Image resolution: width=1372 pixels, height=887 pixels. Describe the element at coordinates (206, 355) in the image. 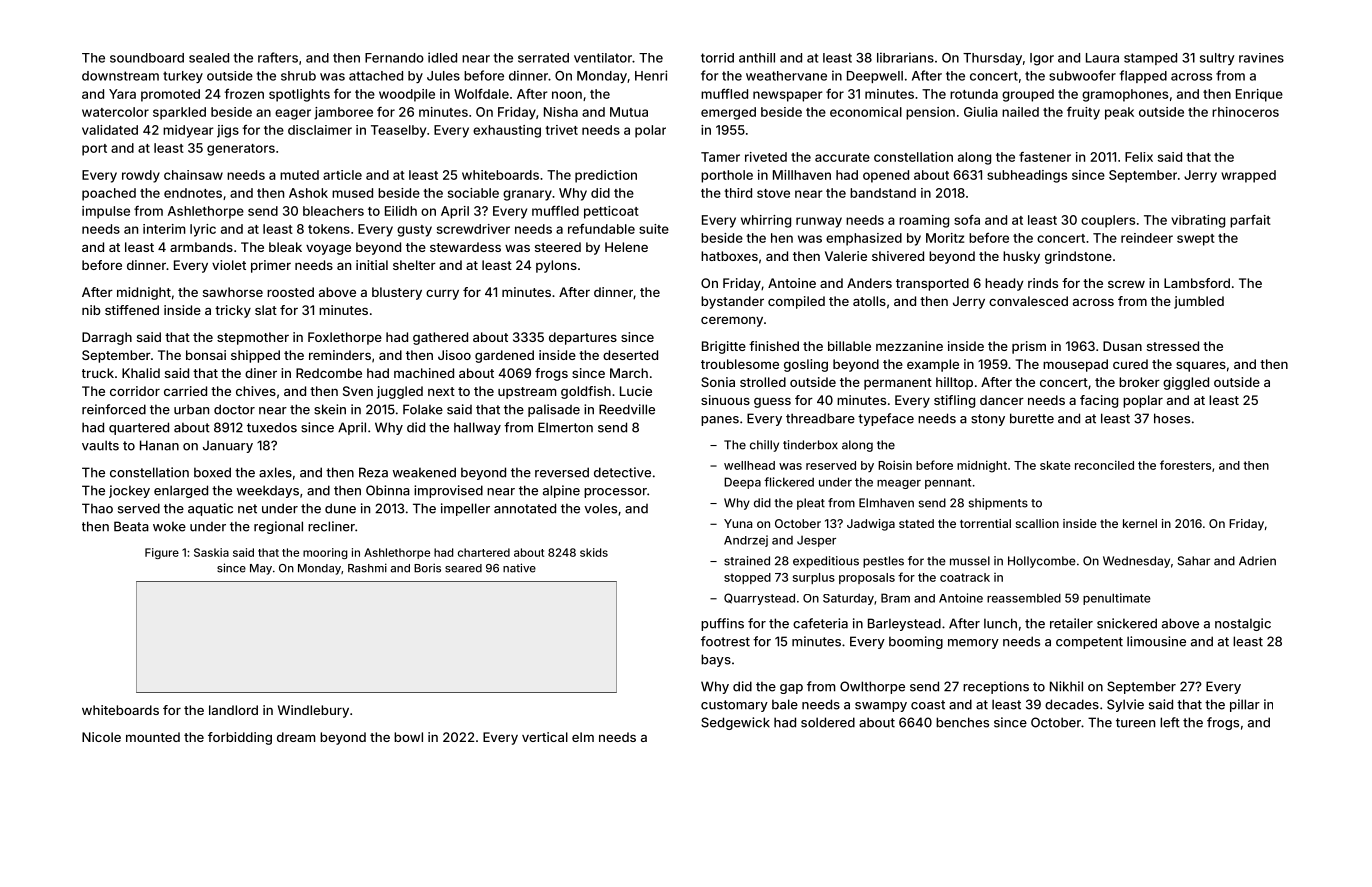

I see `bonsai` at that location.
